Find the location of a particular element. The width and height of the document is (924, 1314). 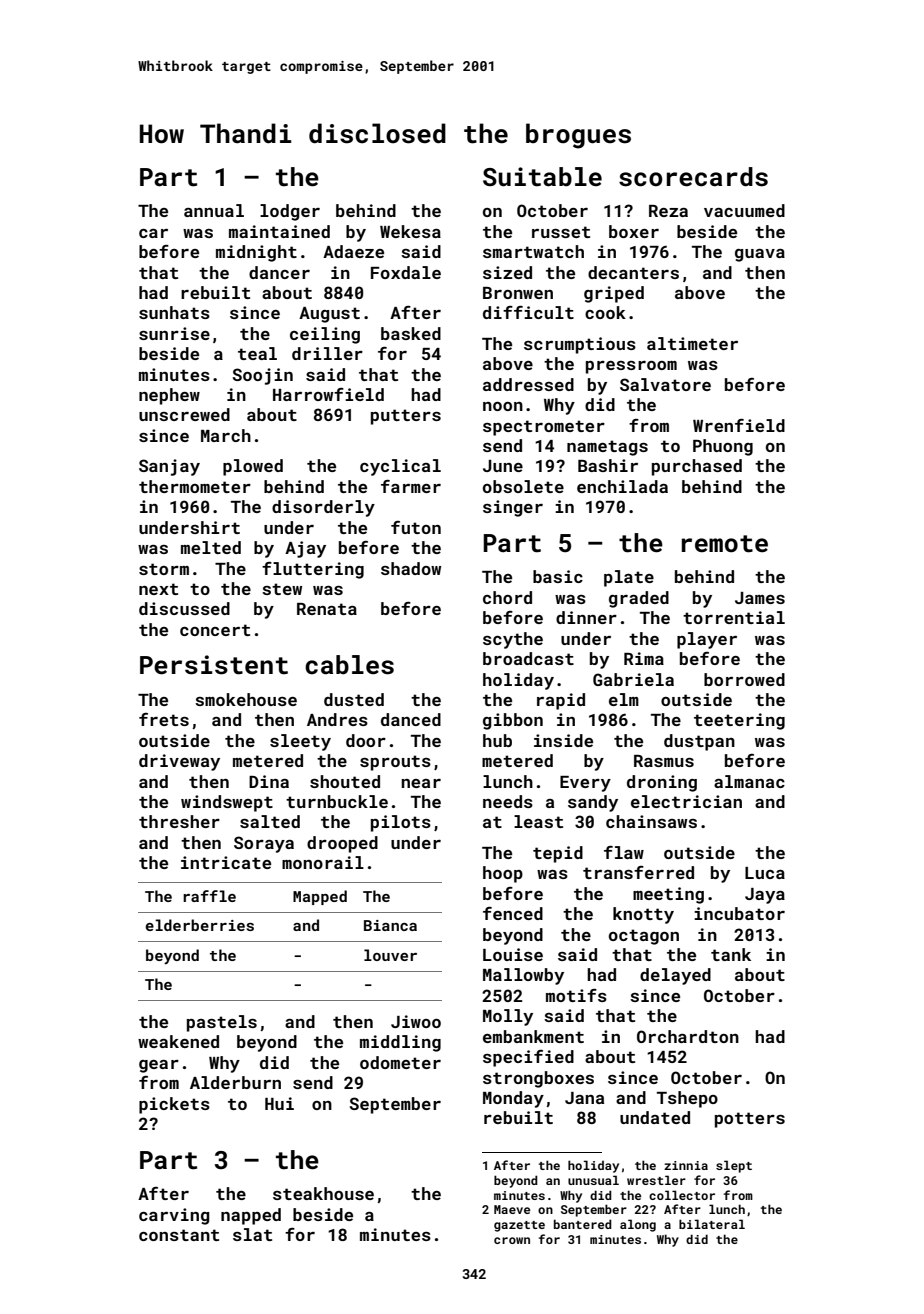

sunrise is located at coordinates (174, 333).
